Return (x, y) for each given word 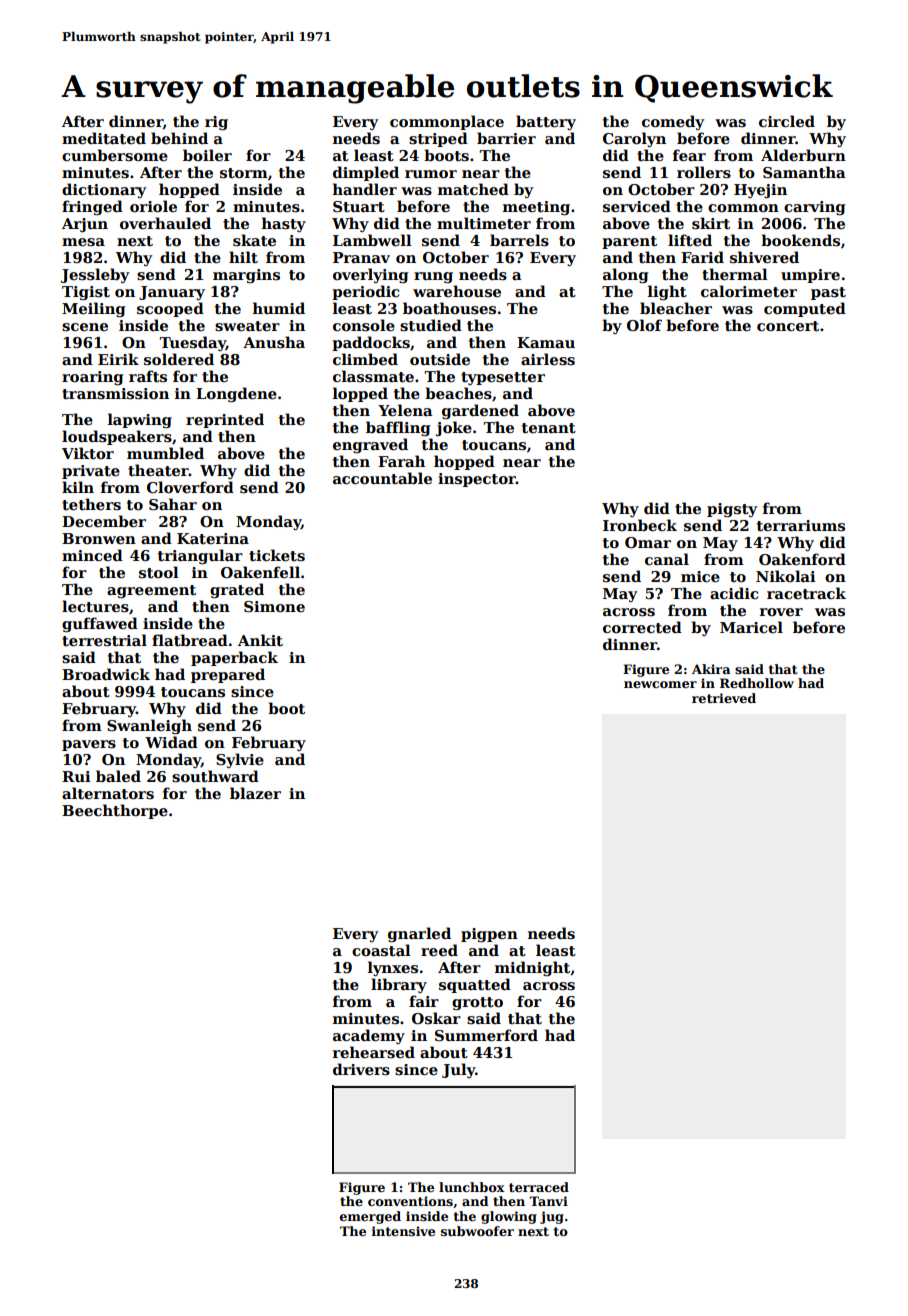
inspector (477, 480)
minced (92, 555)
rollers (704, 172)
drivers (361, 1069)
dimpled (366, 173)
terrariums (801, 525)
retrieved (724, 698)
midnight (533, 968)
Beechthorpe (115, 811)
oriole (153, 206)
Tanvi (548, 1201)
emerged (370, 1217)
